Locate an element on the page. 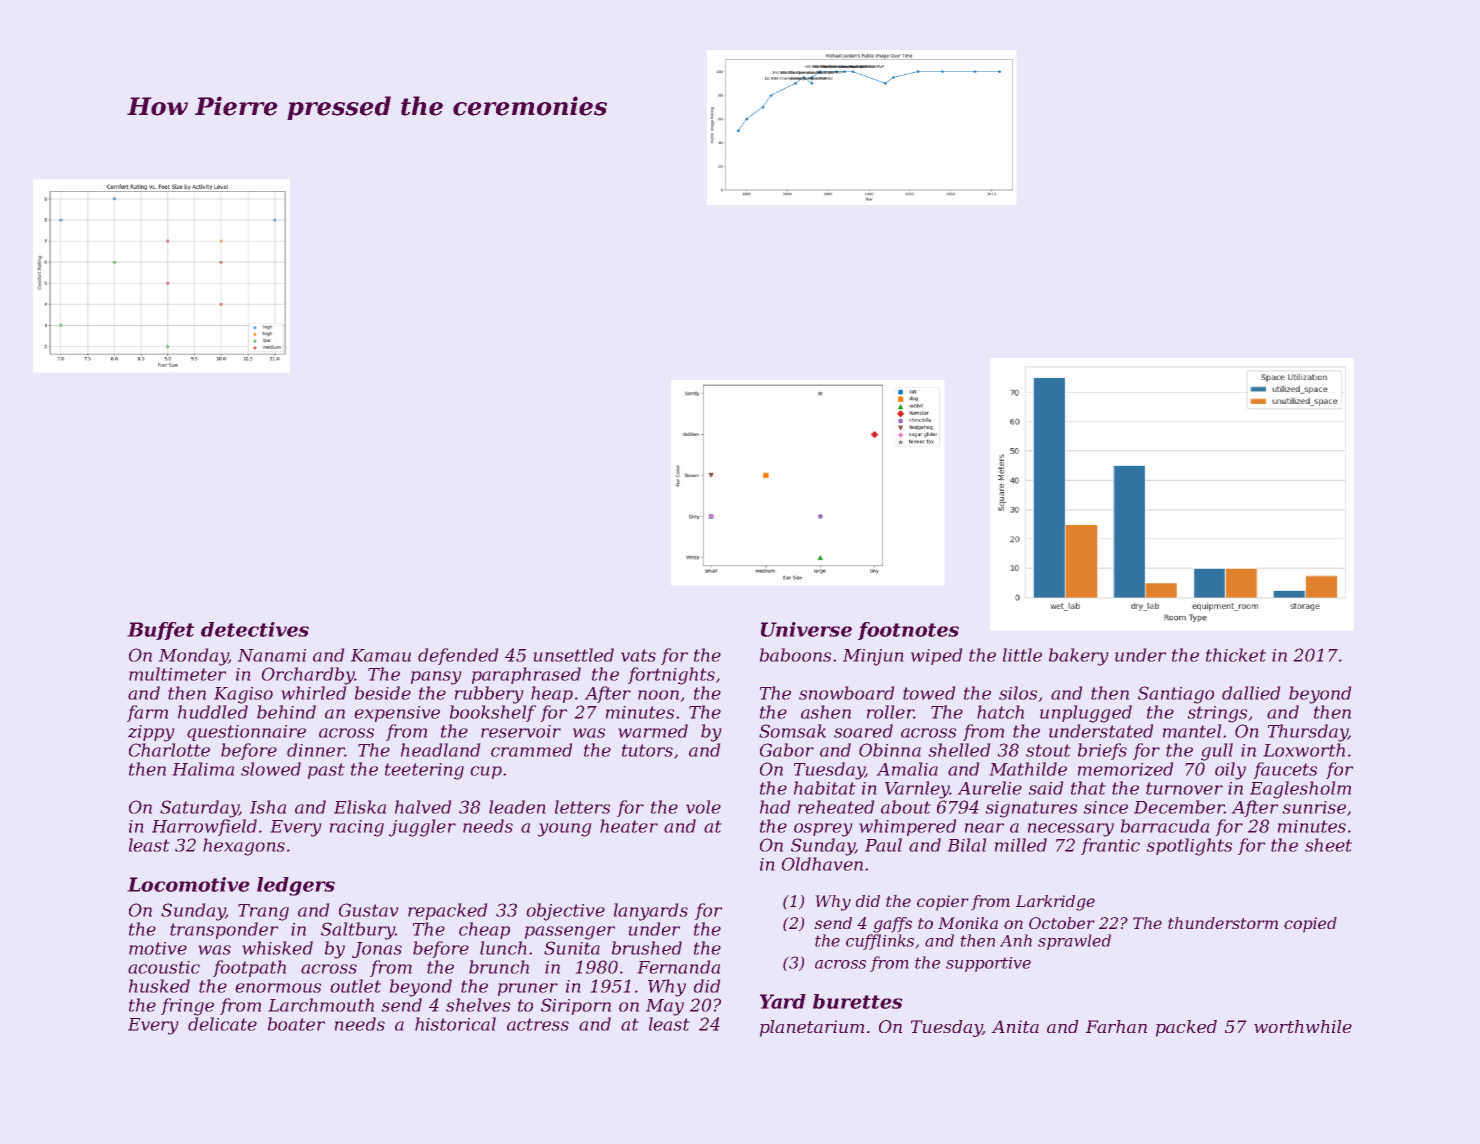 The height and width of the page is (1144, 1480). copied is located at coordinates (1310, 925).
